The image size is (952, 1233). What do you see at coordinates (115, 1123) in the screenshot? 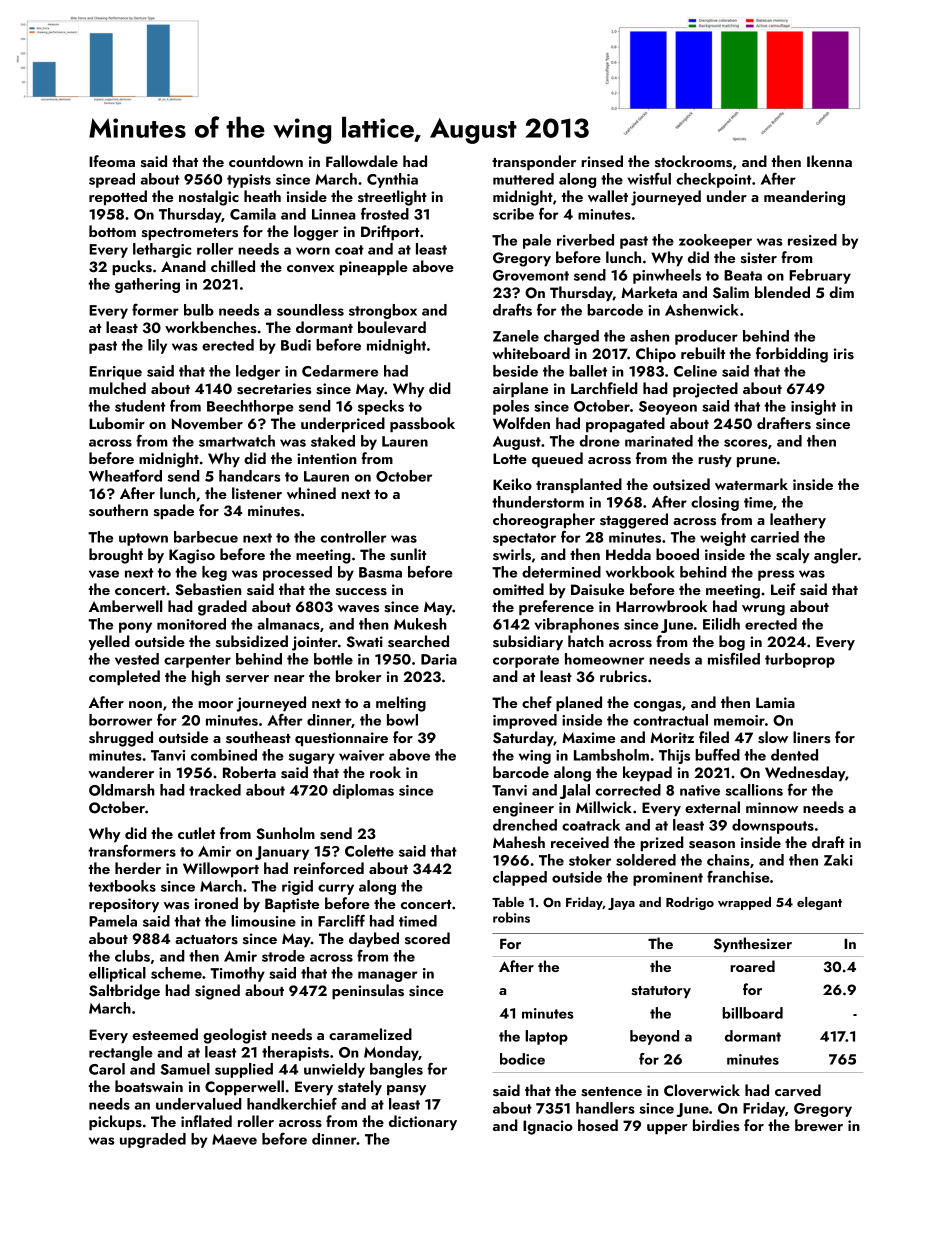
I see `pickups` at bounding box center [115, 1123].
